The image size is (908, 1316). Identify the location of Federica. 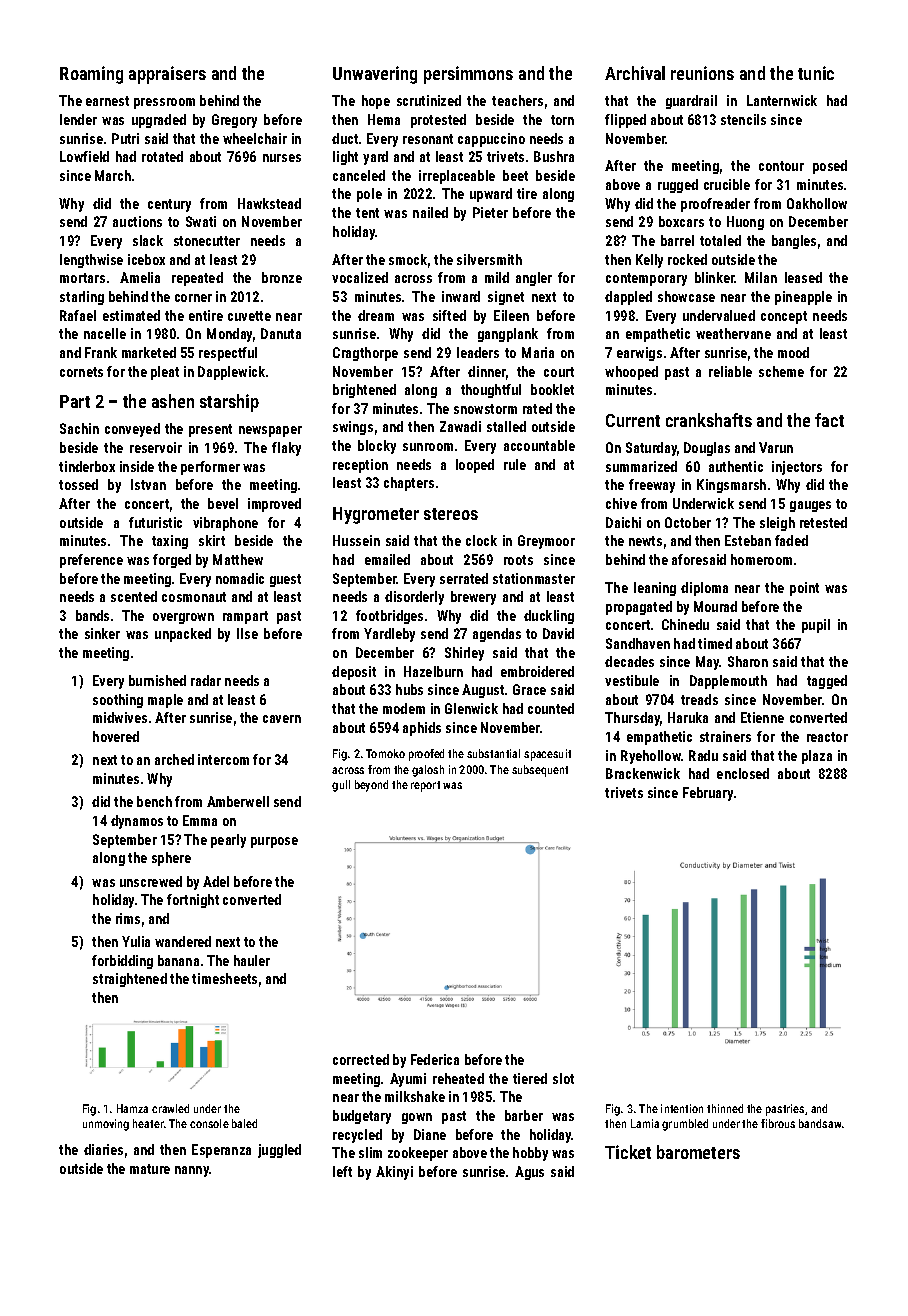
(435, 1059).
